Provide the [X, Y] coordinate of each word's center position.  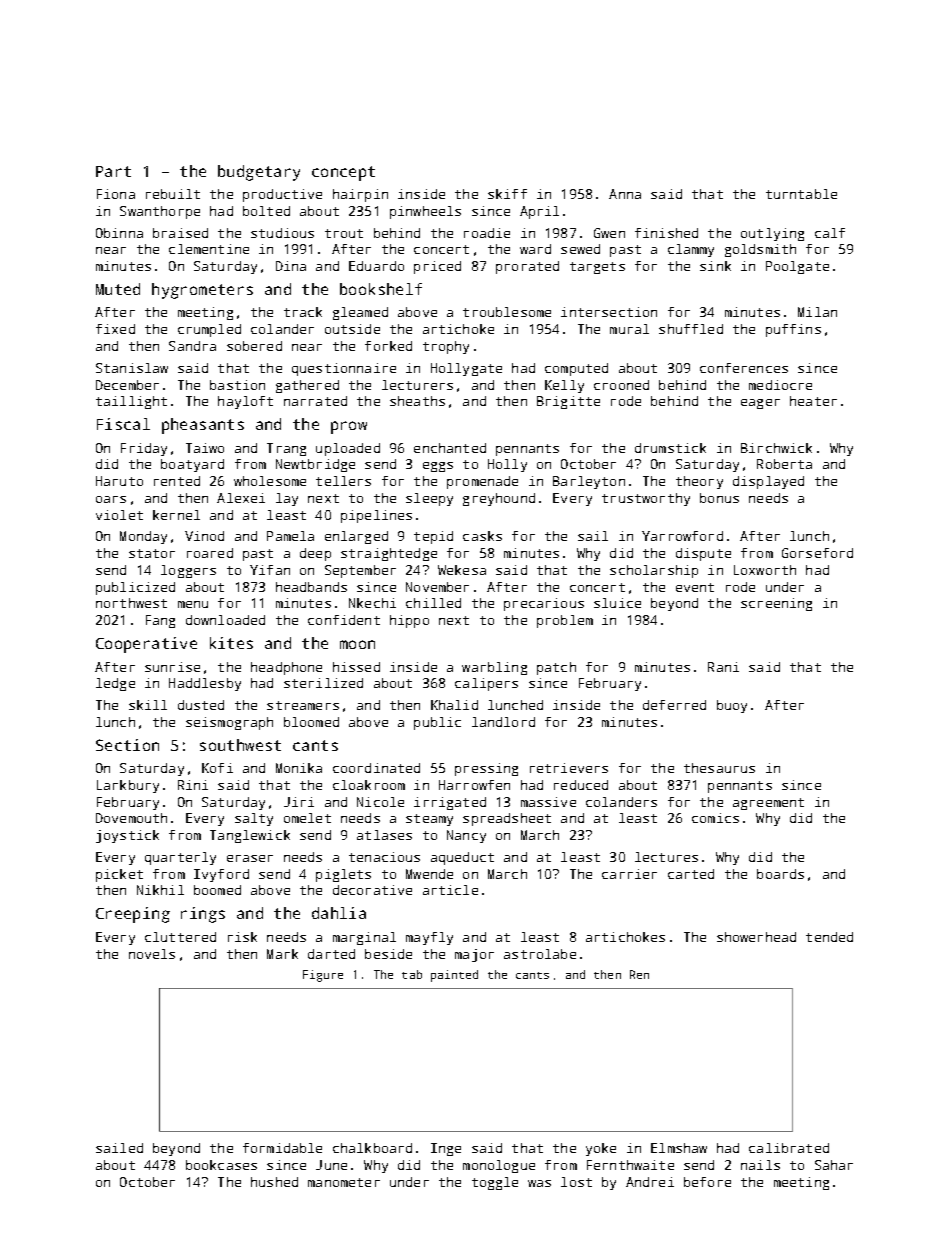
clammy [691, 250]
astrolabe [540, 954]
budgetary [259, 173]
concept [343, 173]
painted [454, 976]
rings [203, 915]
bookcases [221, 1165]
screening [776, 604]
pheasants [203, 426]
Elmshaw [679, 1148]
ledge [115, 684]
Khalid [454, 705]
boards [780, 874]
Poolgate [797, 267]
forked [388, 346]
